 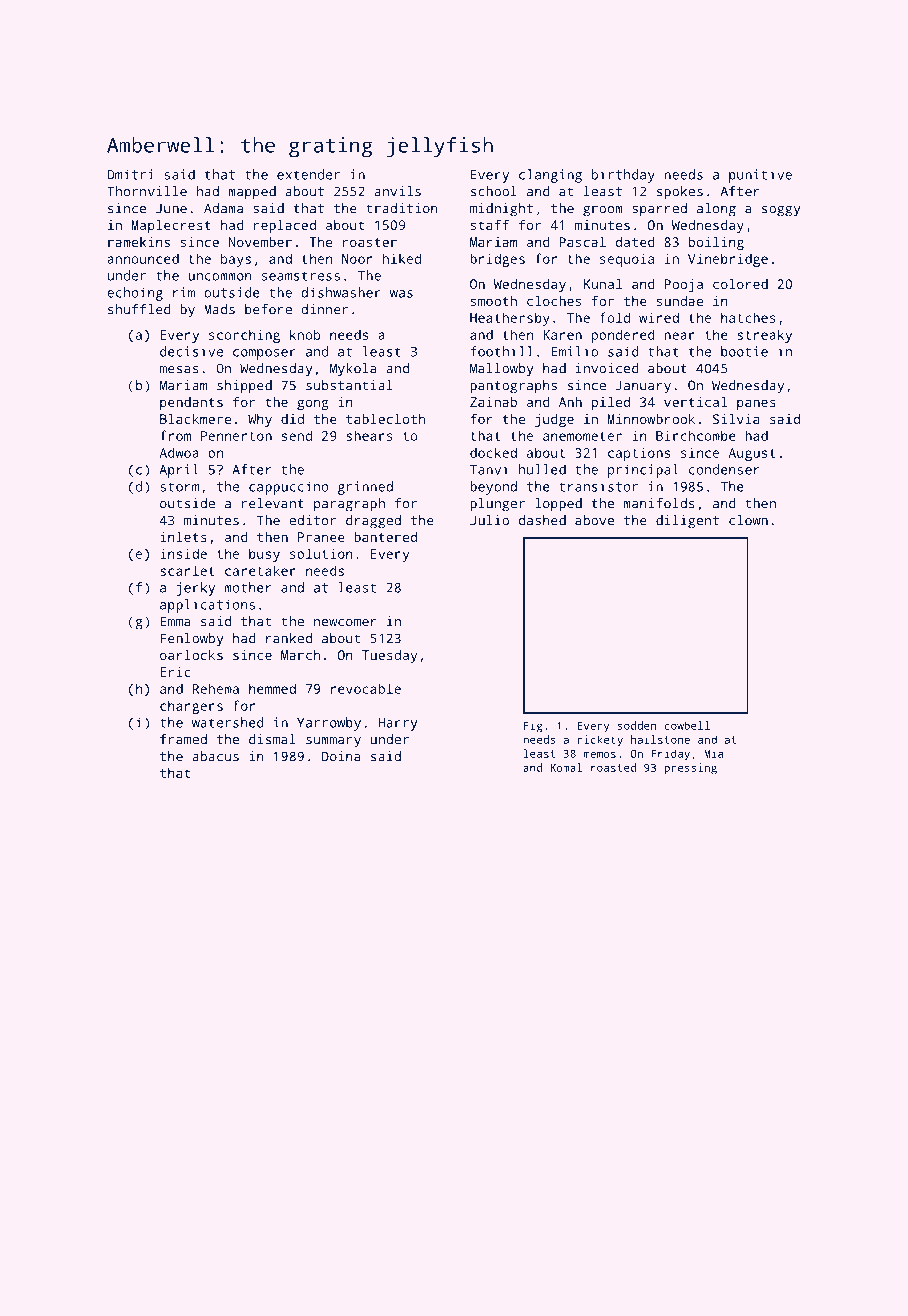 I want to click on August, so click(x=752, y=454).
